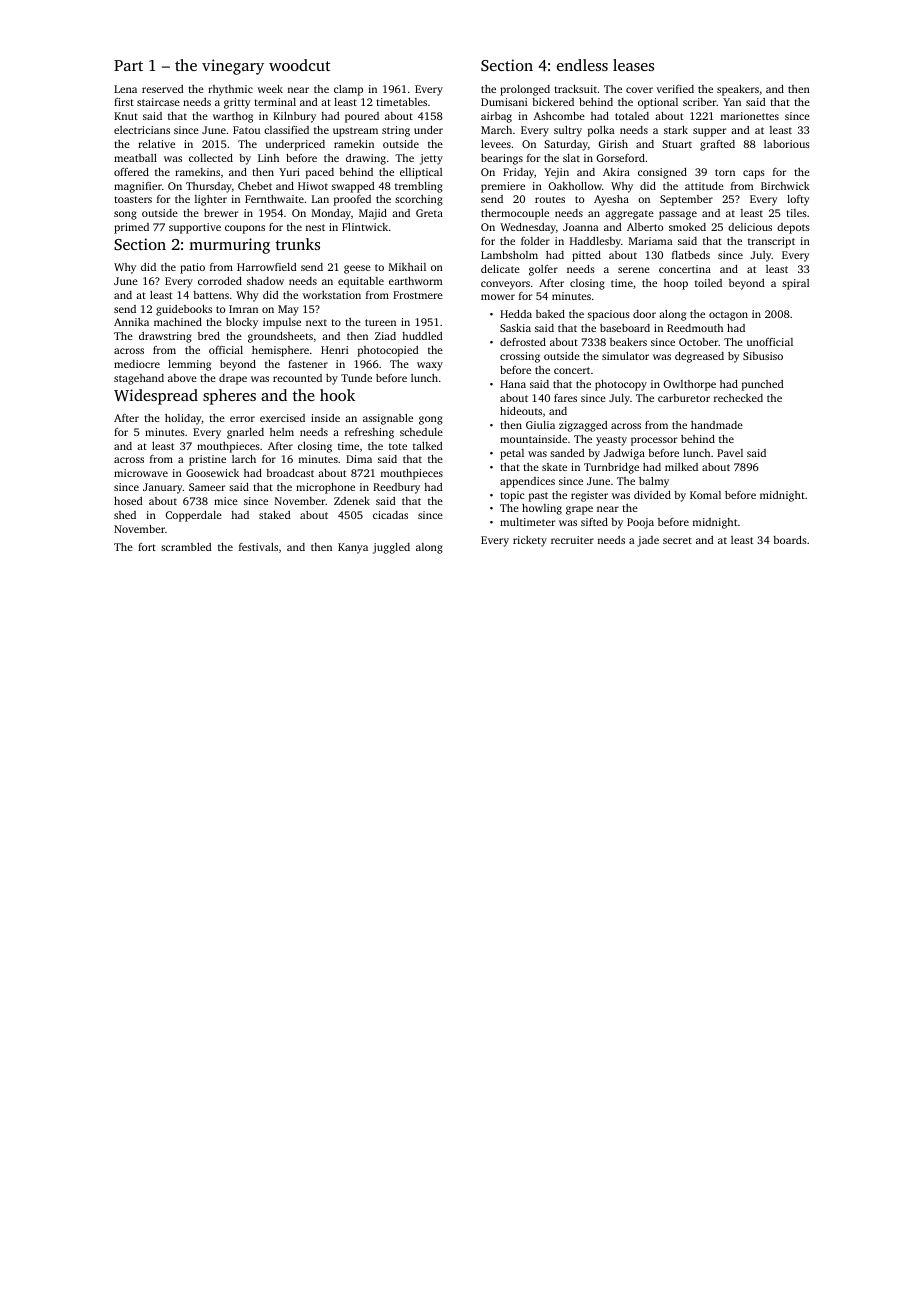 This document has height=1308, width=924. I want to click on cicadas, so click(390, 515).
